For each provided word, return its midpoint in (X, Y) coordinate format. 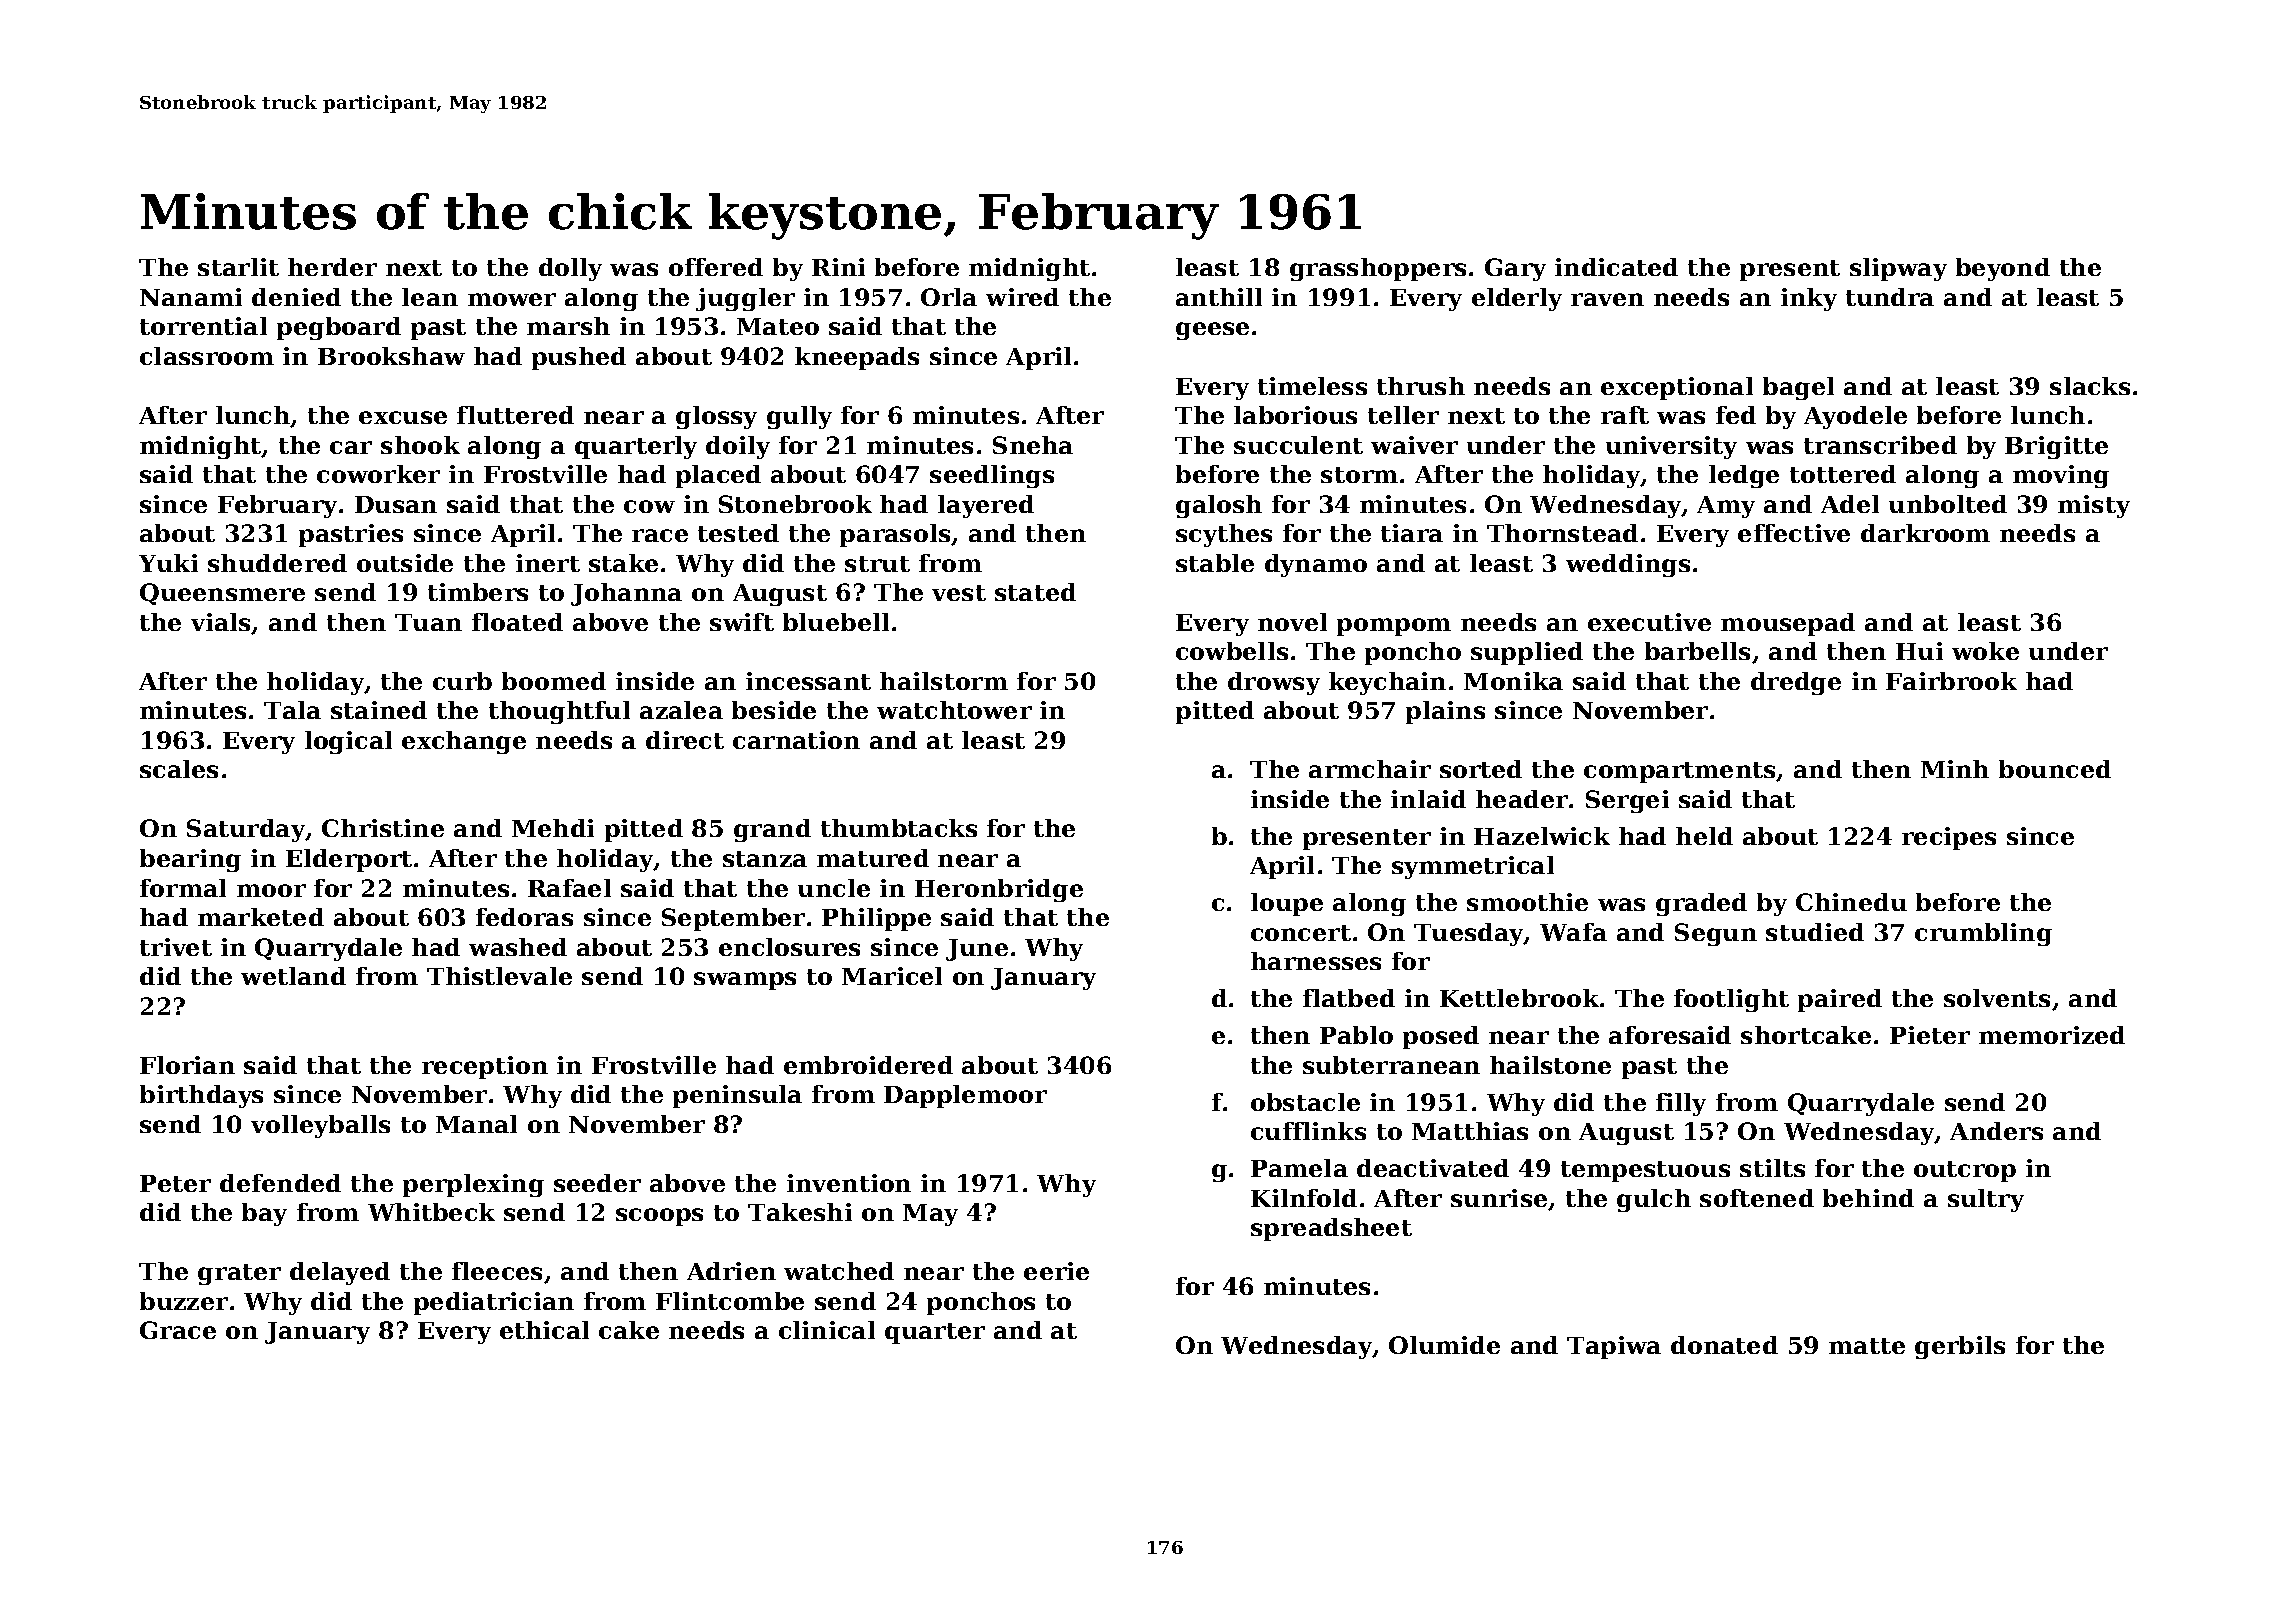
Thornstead (1562, 533)
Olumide (1444, 1345)
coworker (378, 474)
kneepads (857, 358)
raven (1607, 299)
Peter (175, 1183)
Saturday (246, 830)
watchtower (954, 710)
